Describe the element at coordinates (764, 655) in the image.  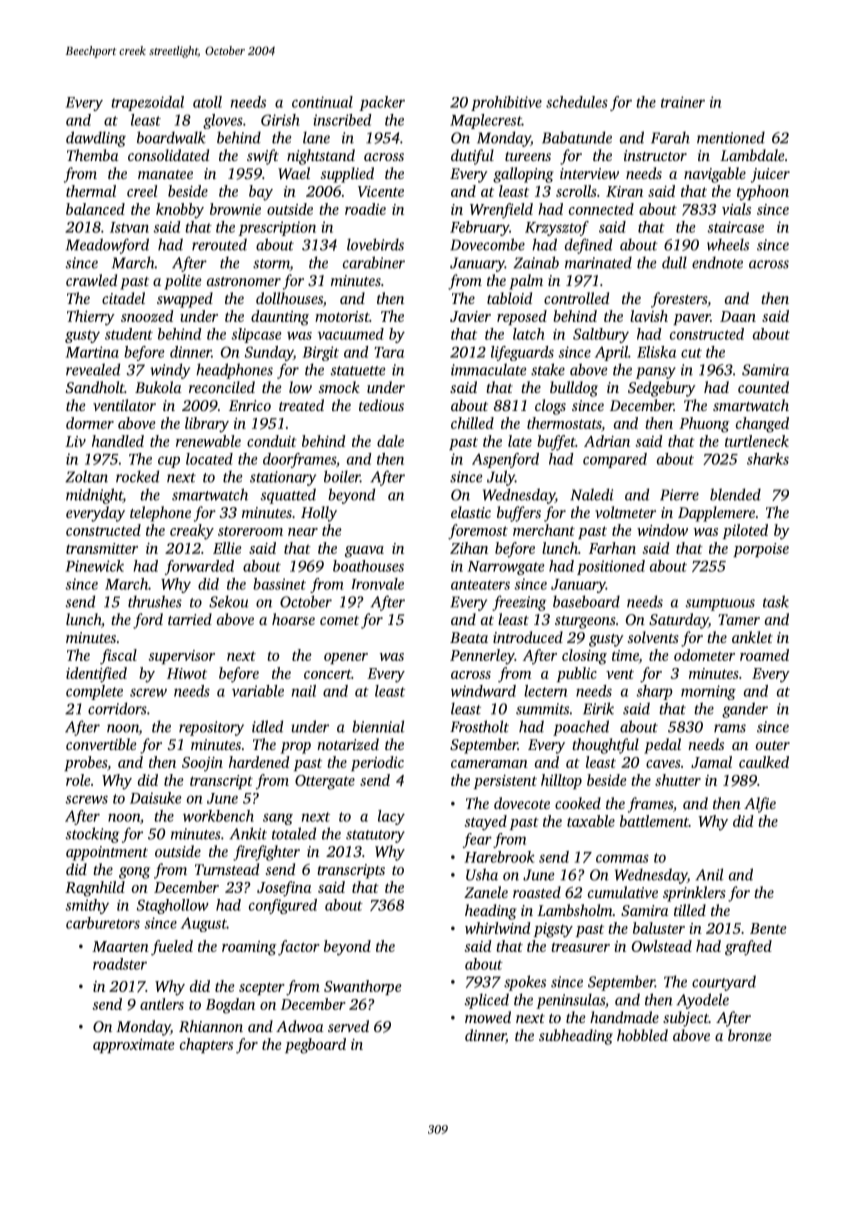
I see `roamed` at that location.
